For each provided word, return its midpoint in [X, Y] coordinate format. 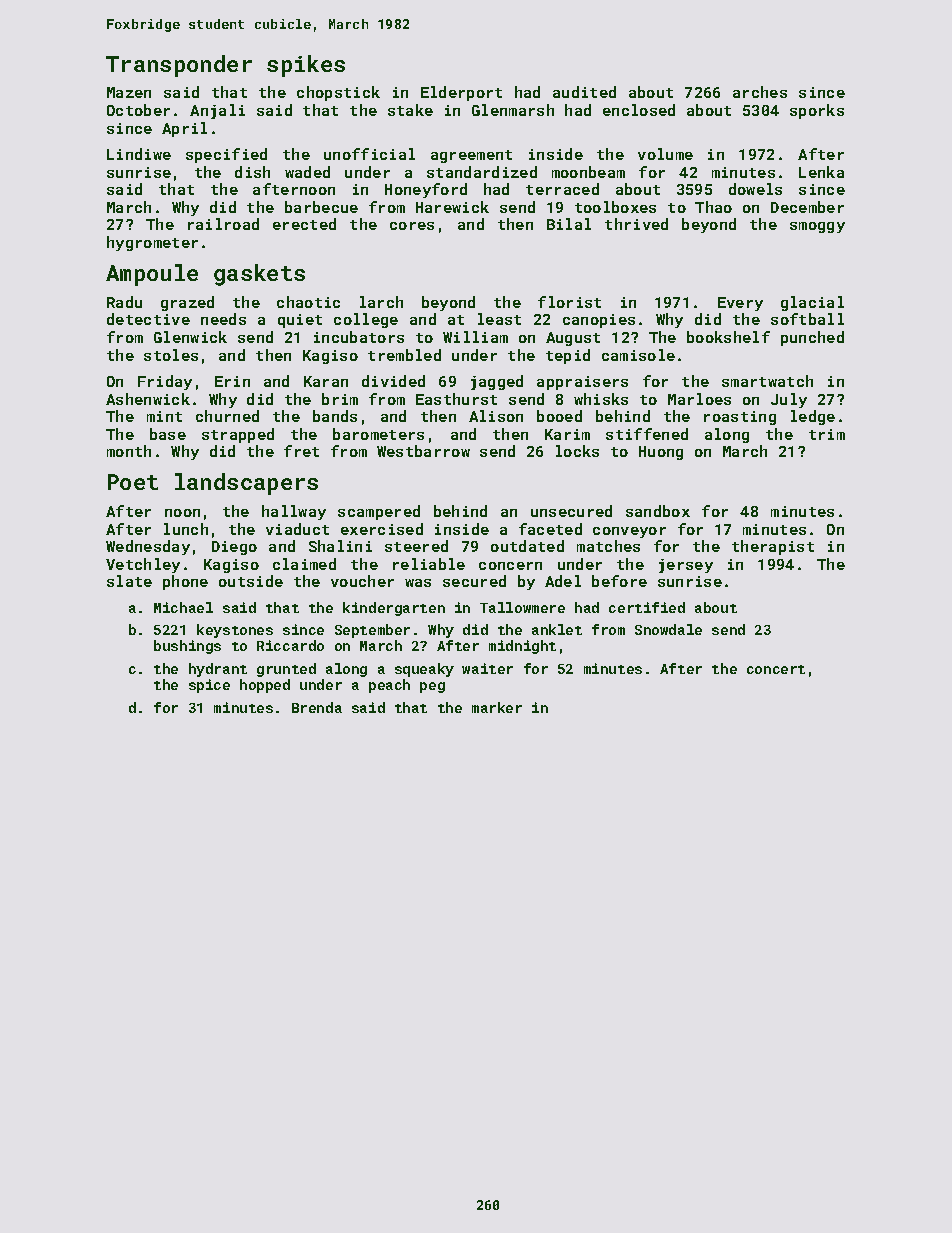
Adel [563, 581]
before [619, 581]
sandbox [658, 511]
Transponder [179, 66]
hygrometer [152, 243]
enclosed [639, 110]
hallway [294, 512]
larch [381, 302]
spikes [306, 66]
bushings [187, 647]
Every [740, 304]
